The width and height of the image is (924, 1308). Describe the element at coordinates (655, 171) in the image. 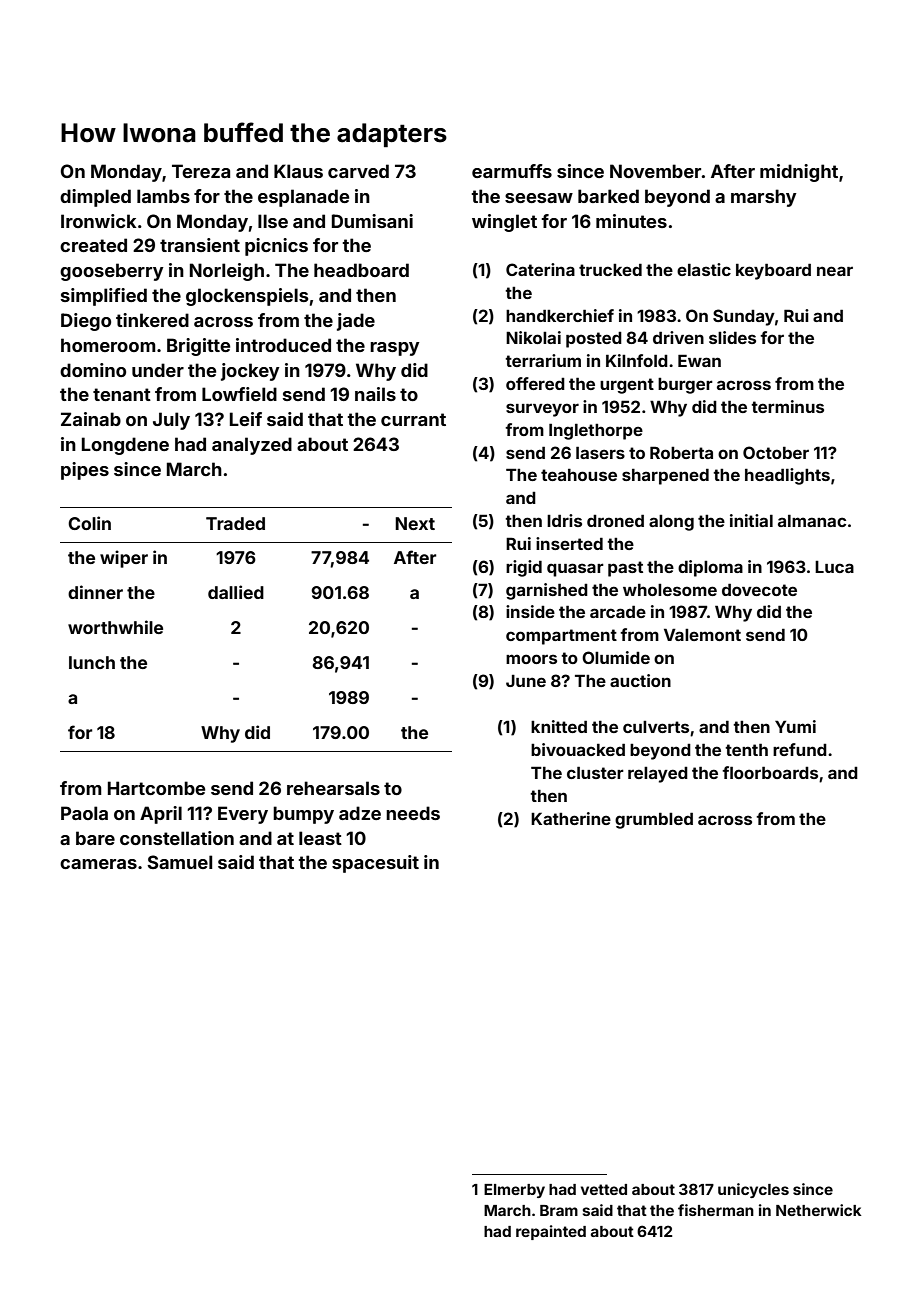

I see `November` at that location.
